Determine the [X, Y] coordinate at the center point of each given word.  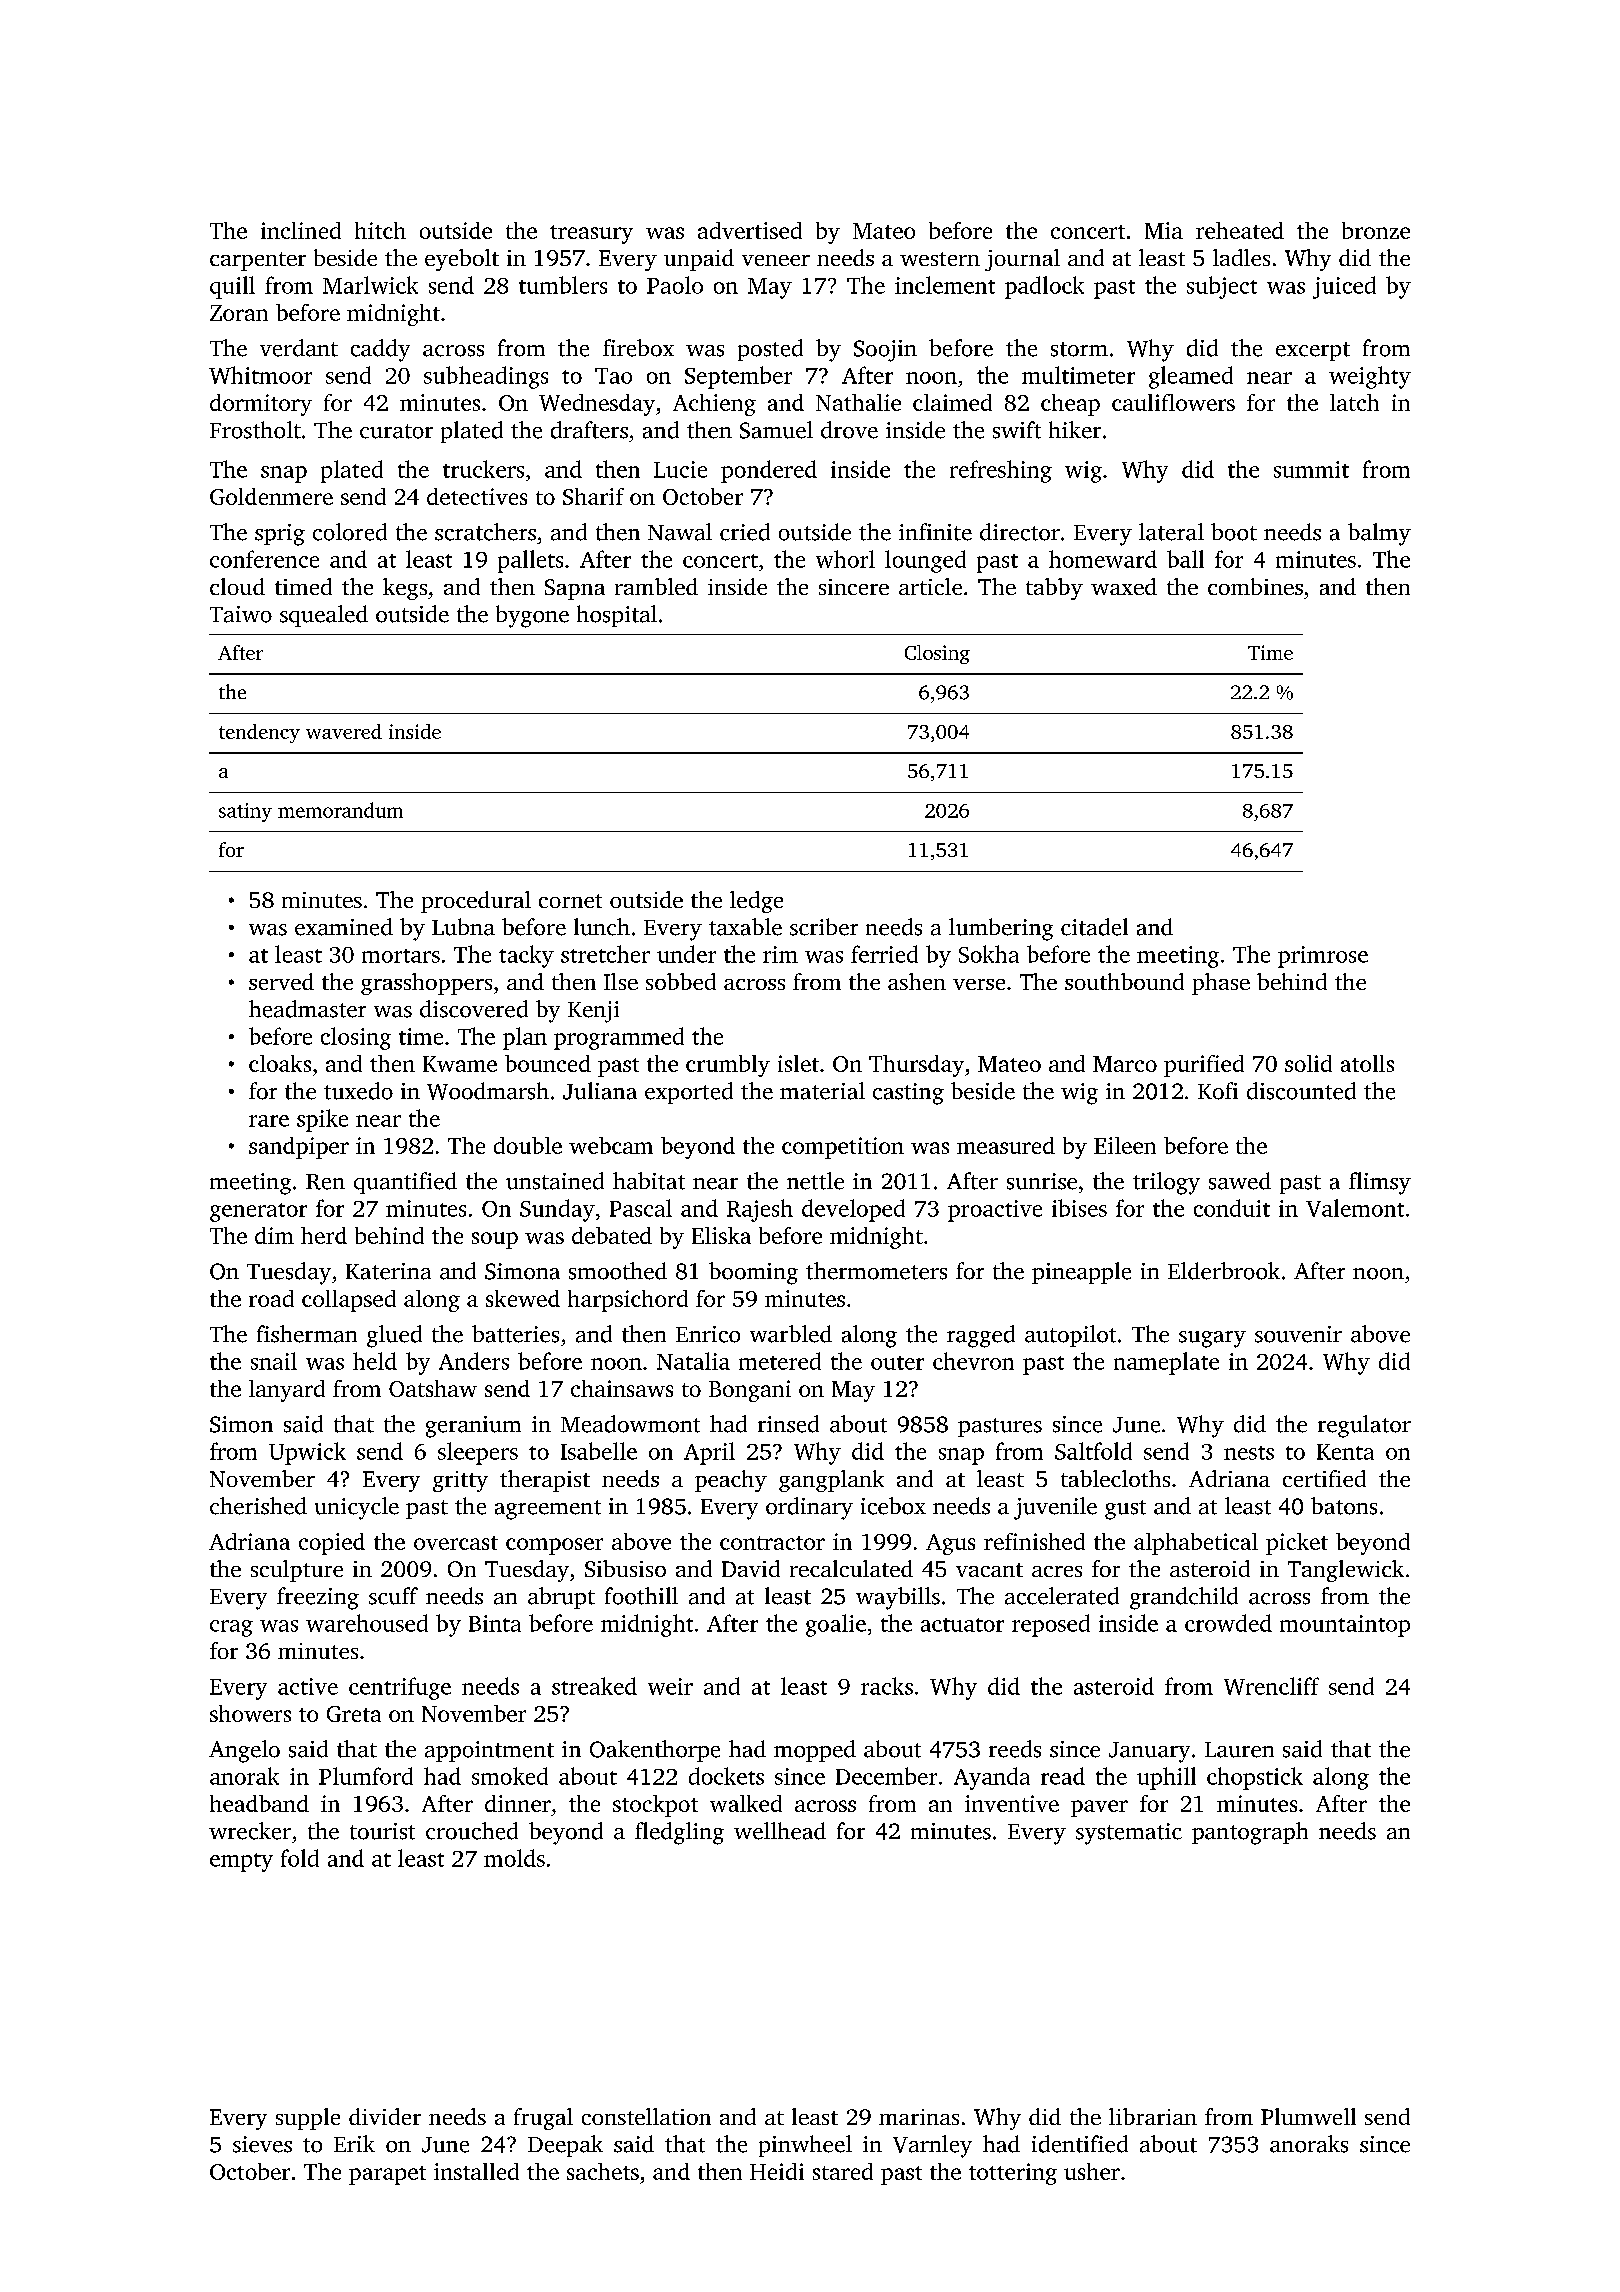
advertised [750, 230]
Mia [1164, 230]
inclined [301, 230]
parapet [387, 2175]
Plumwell [1308, 2116]
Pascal [641, 1208]
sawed [1240, 1181]
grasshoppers [426, 984]
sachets [603, 2171]
